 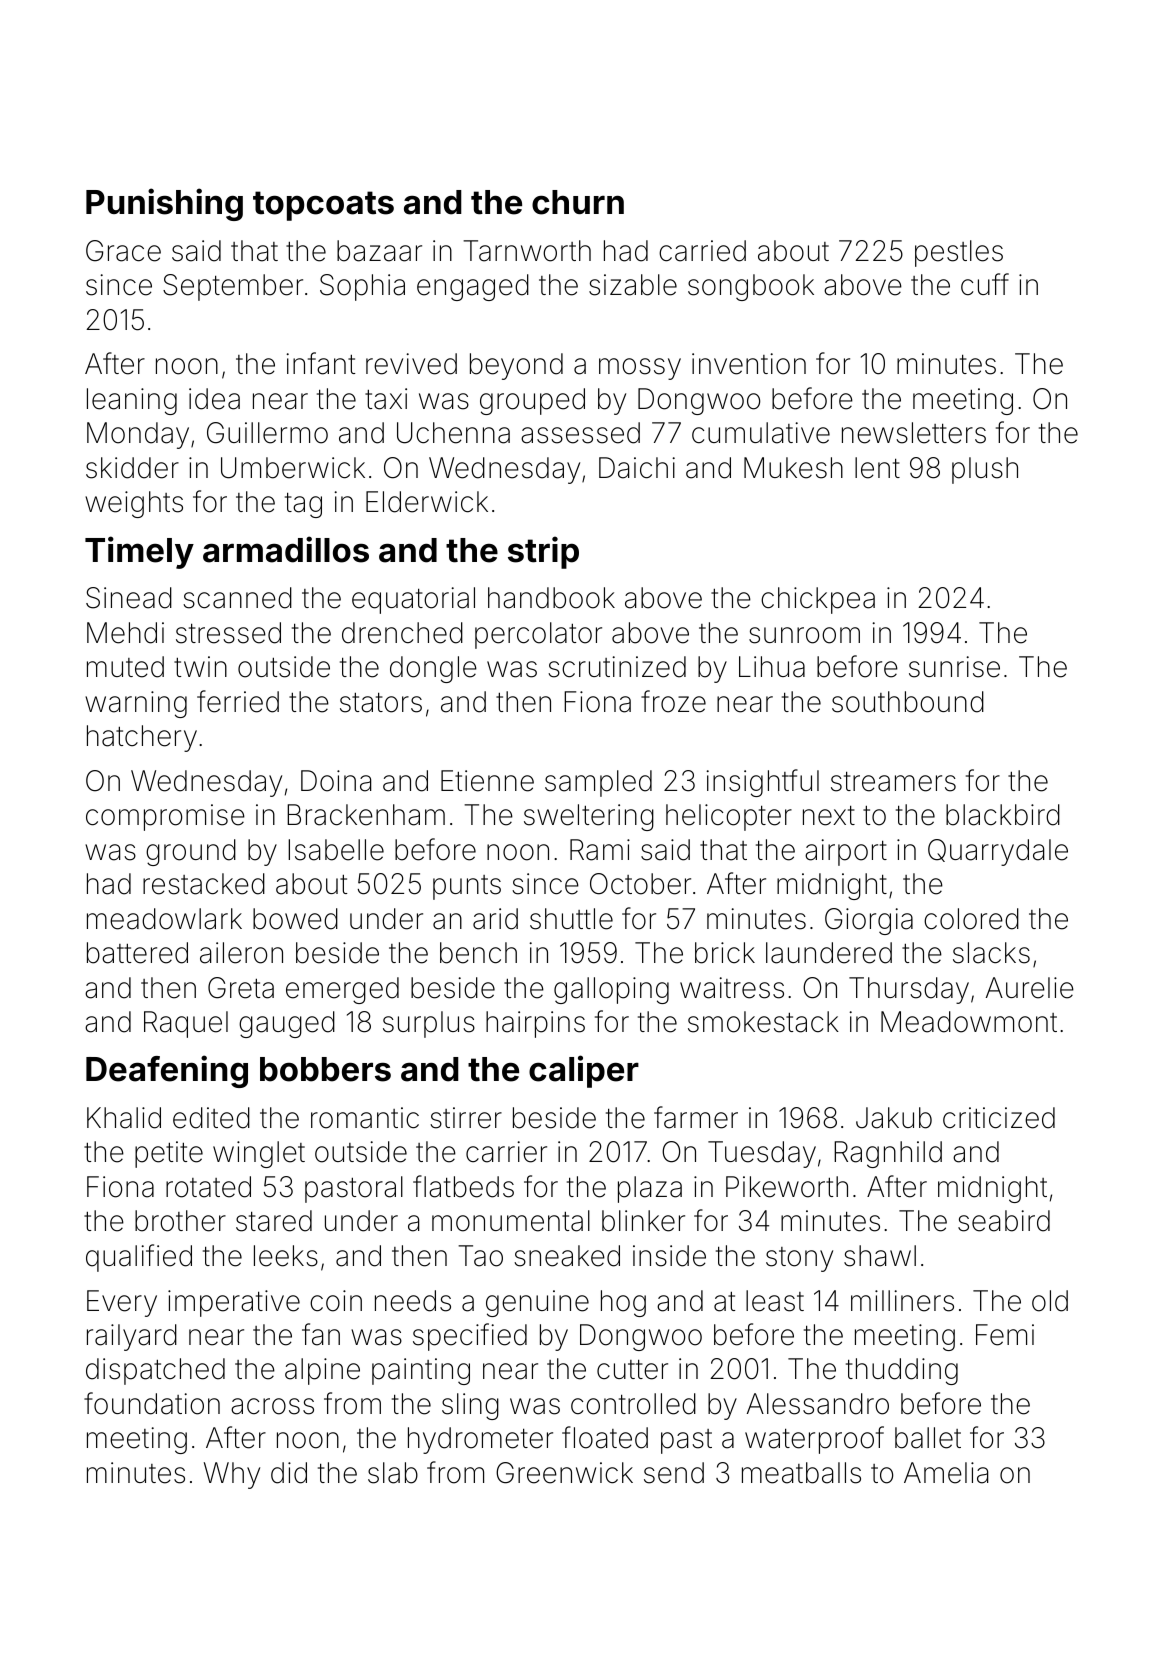 What do you see at coordinates (578, 202) in the screenshot?
I see `churn` at bounding box center [578, 202].
